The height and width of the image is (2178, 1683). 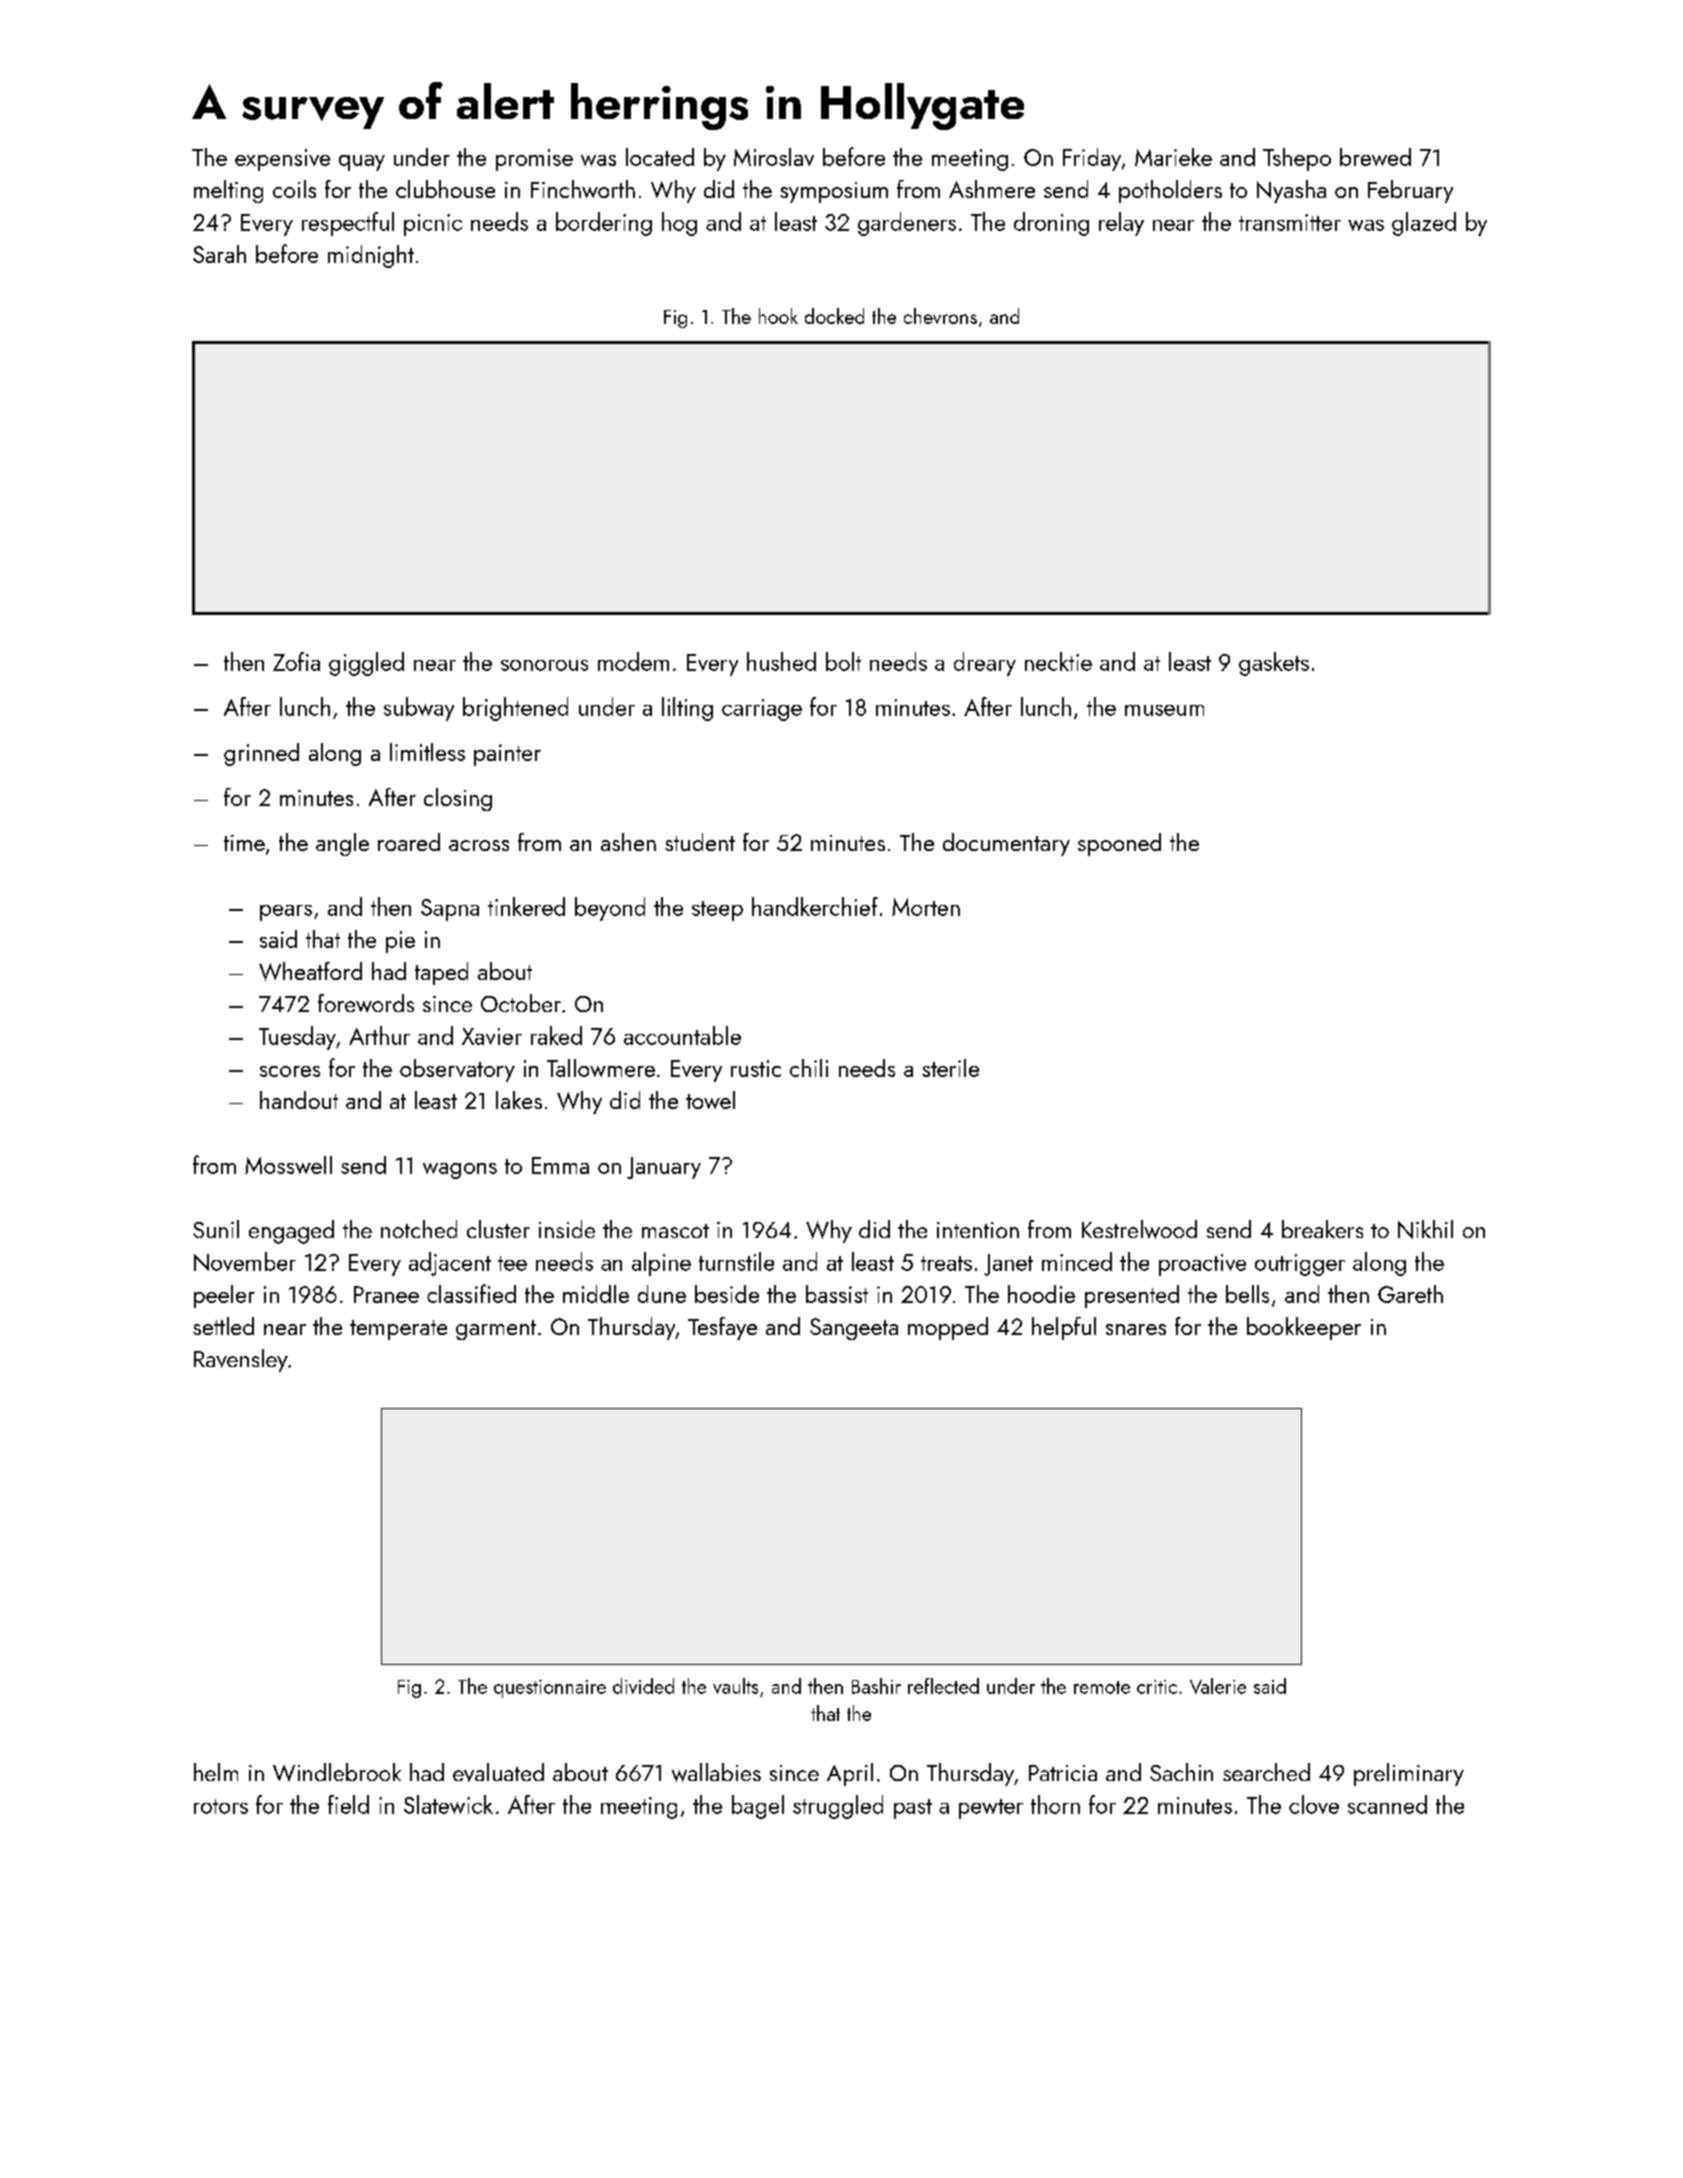 I want to click on Mosswell, so click(x=288, y=1165).
